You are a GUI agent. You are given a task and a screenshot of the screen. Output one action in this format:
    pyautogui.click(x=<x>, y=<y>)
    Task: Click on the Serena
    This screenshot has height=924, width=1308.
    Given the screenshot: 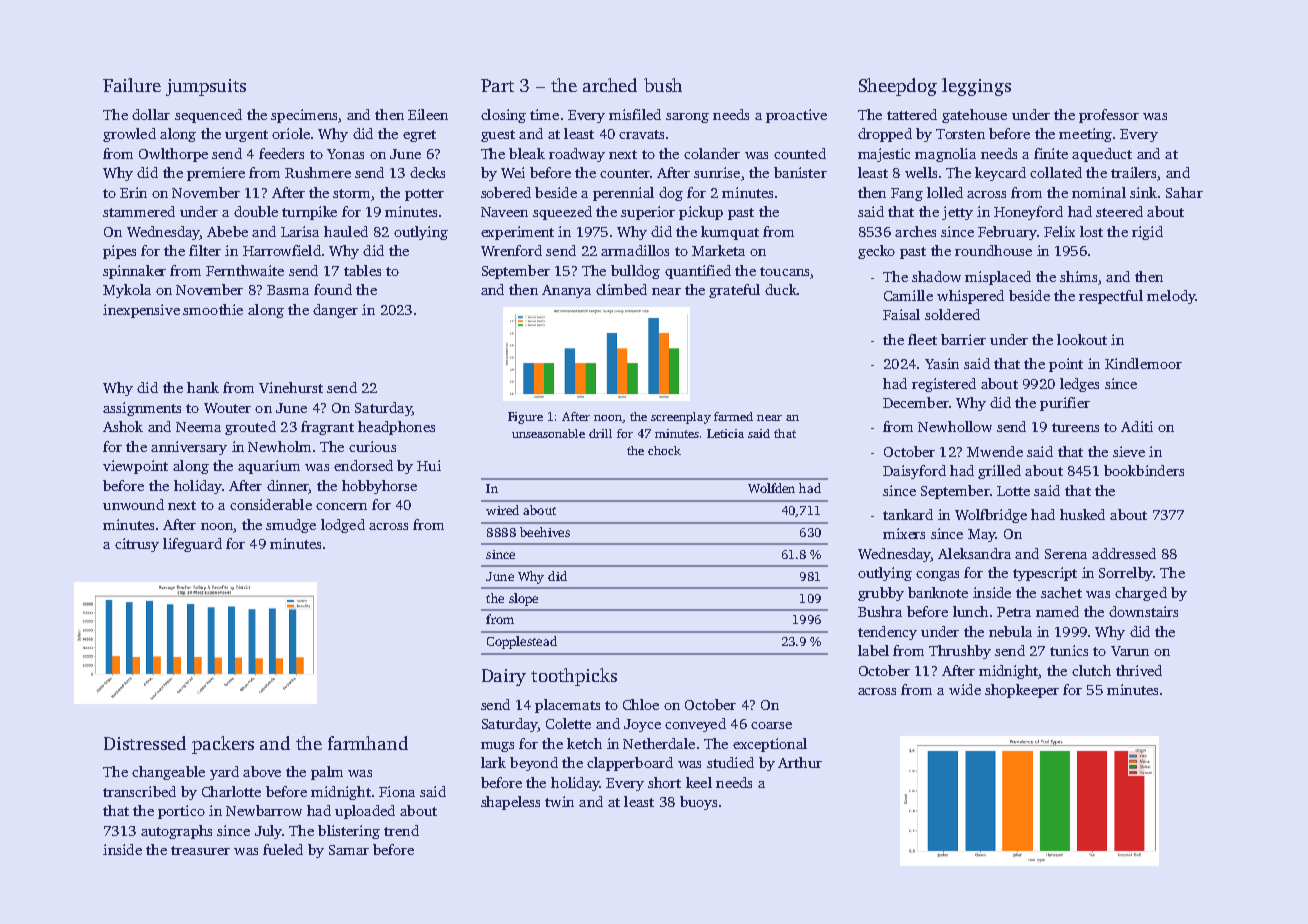 What is the action you would take?
    pyautogui.click(x=1066, y=554)
